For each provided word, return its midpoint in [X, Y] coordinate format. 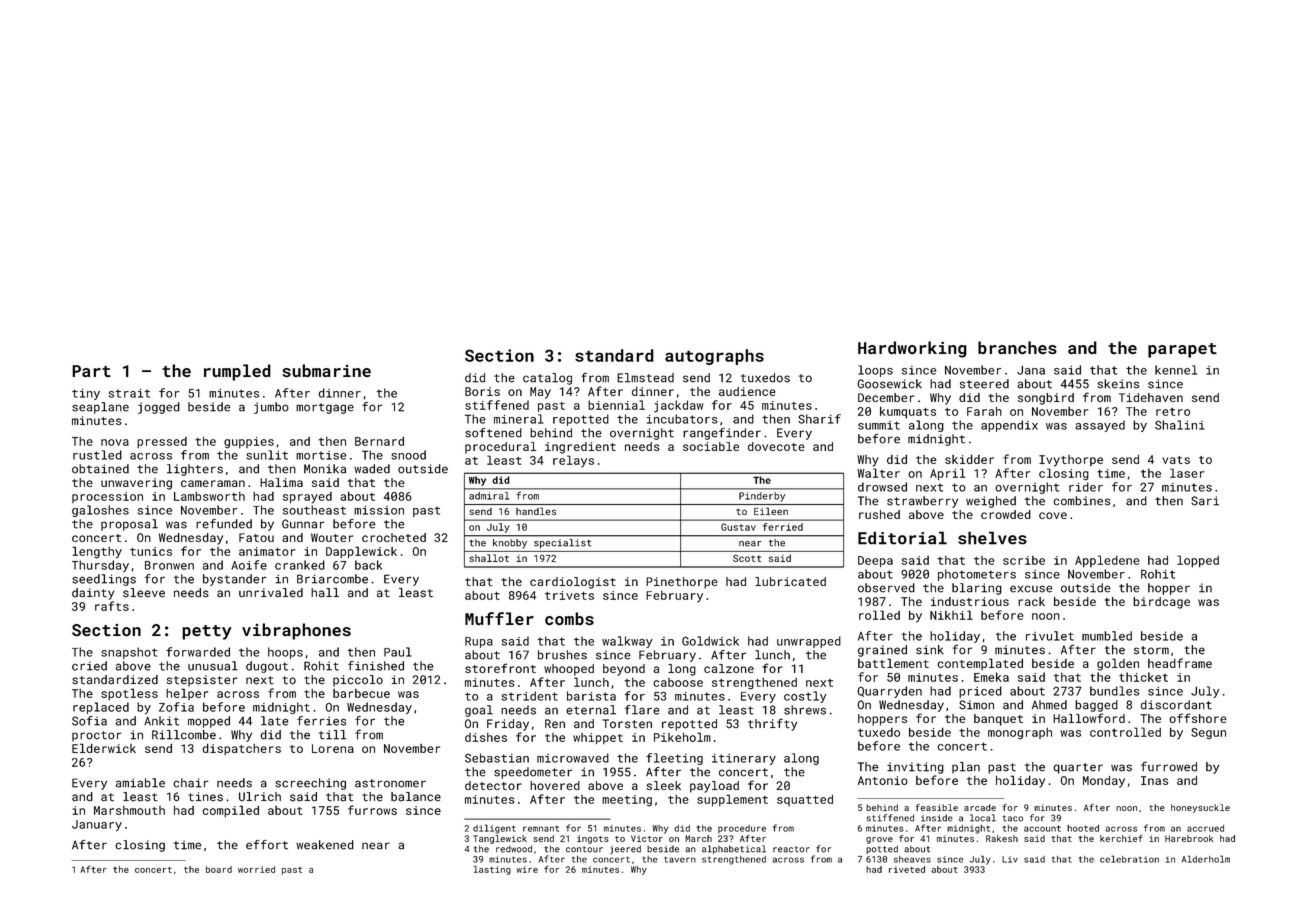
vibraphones [296, 631]
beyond [624, 670]
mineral [519, 419]
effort [267, 845]
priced [980, 692]
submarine [326, 370]
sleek [663, 785]
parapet [1182, 350]
